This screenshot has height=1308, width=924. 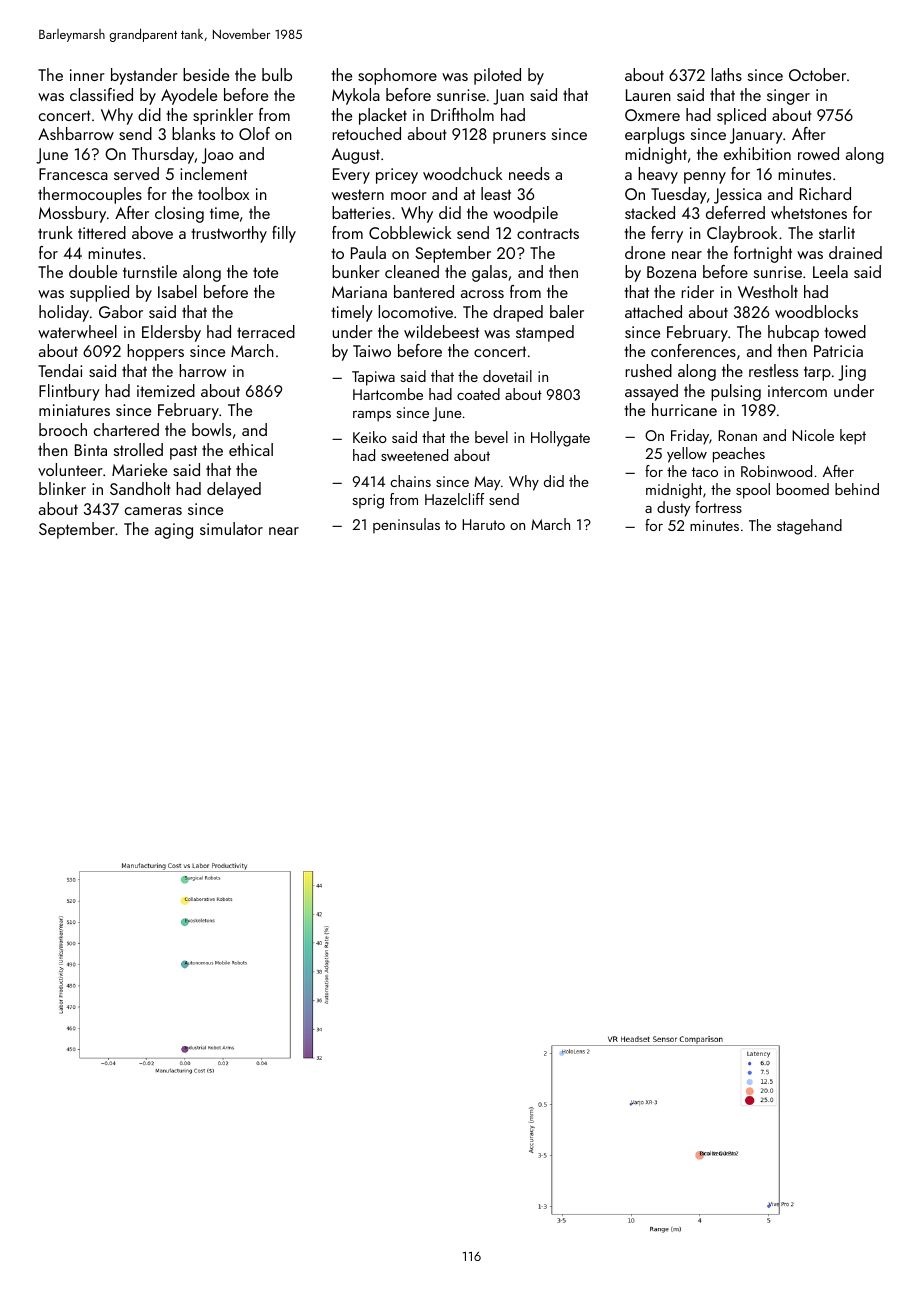 I want to click on coated, so click(x=478, y=394).
